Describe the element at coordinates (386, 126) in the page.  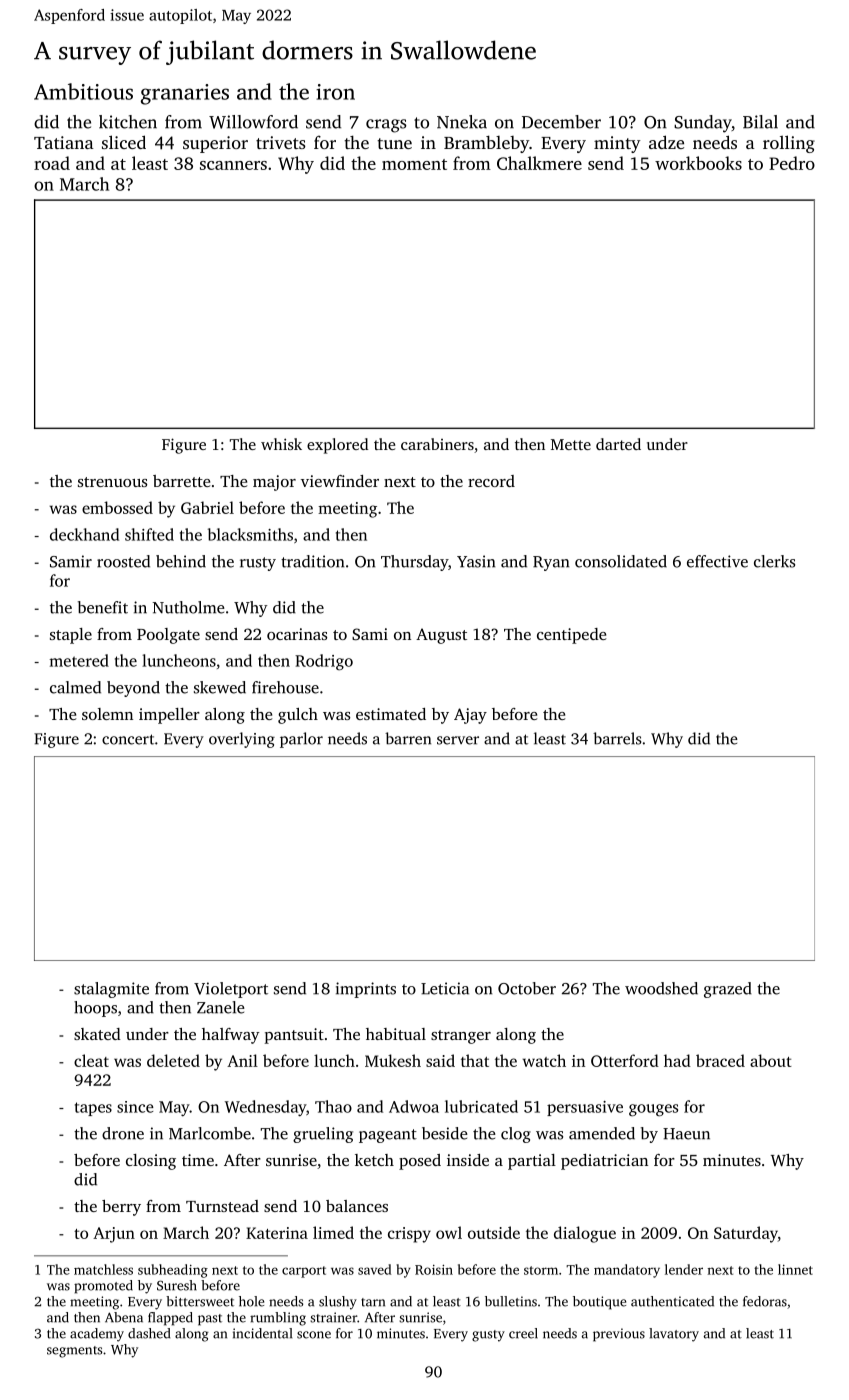
I see `crags` at that location.
